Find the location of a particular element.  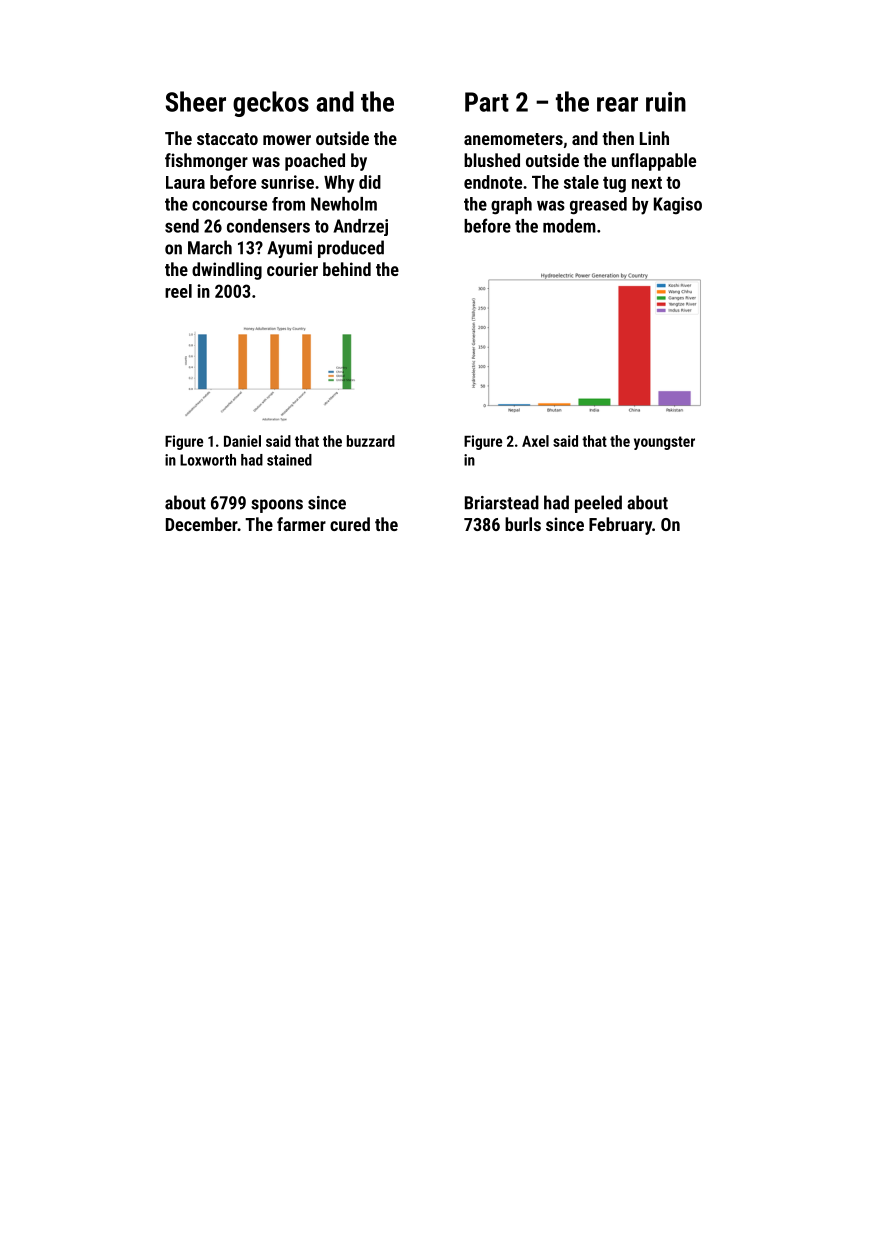

Axel is located at coordinates (535, 441).
